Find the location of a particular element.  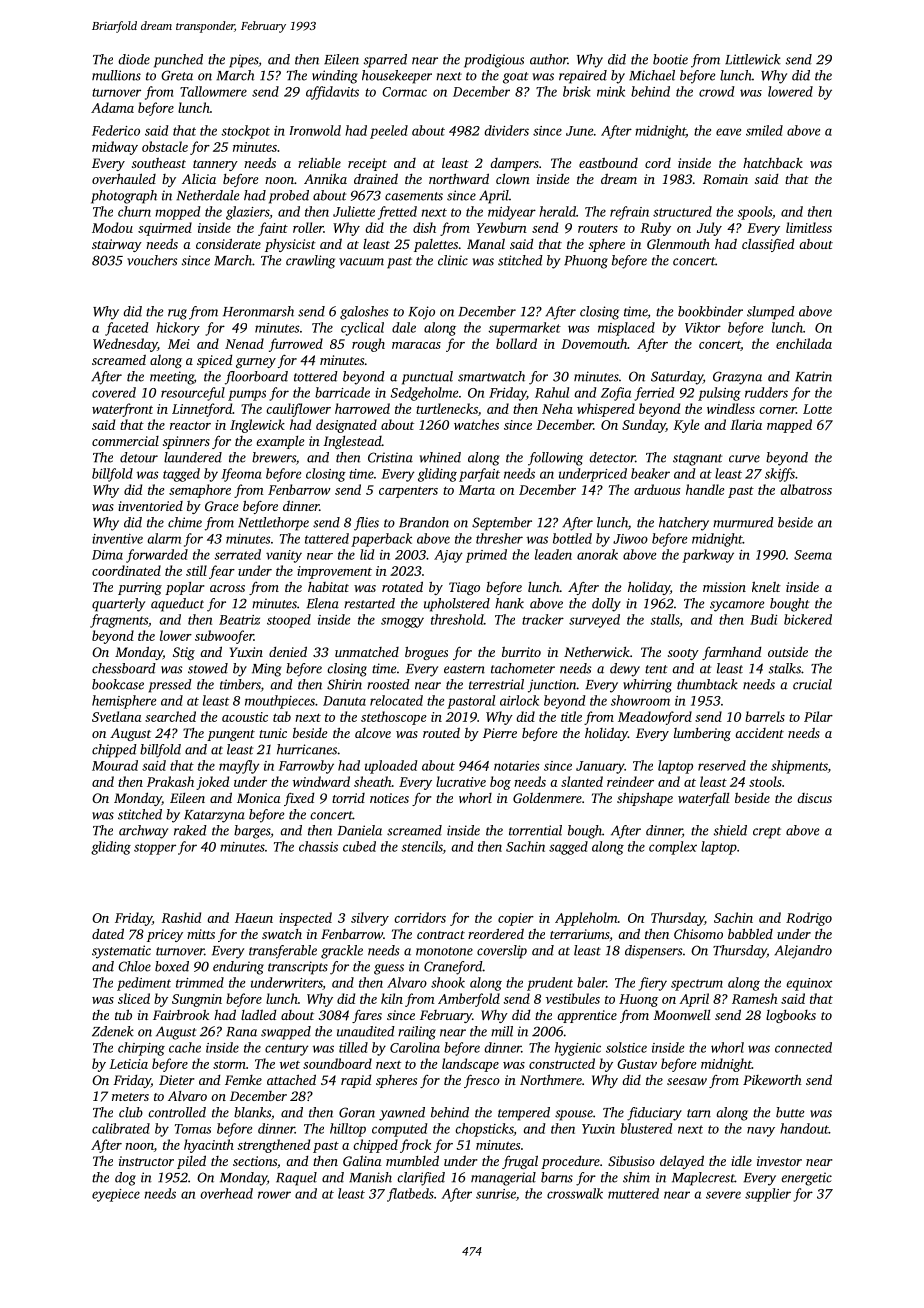

Danuta is located at coordinates (344, 701).
